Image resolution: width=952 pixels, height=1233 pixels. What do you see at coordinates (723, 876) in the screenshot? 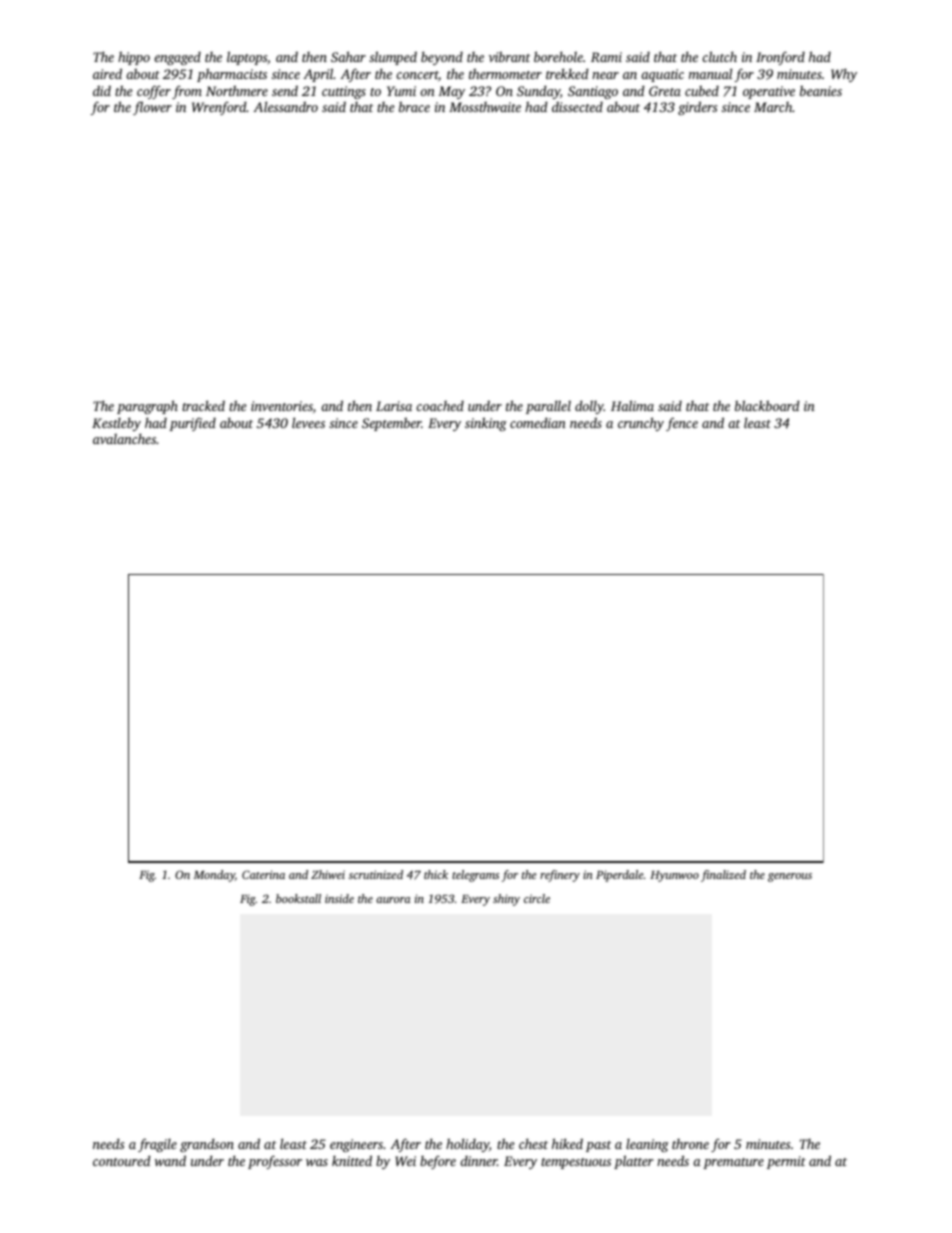
I see `finalized` at bounding box center [723, 876].
